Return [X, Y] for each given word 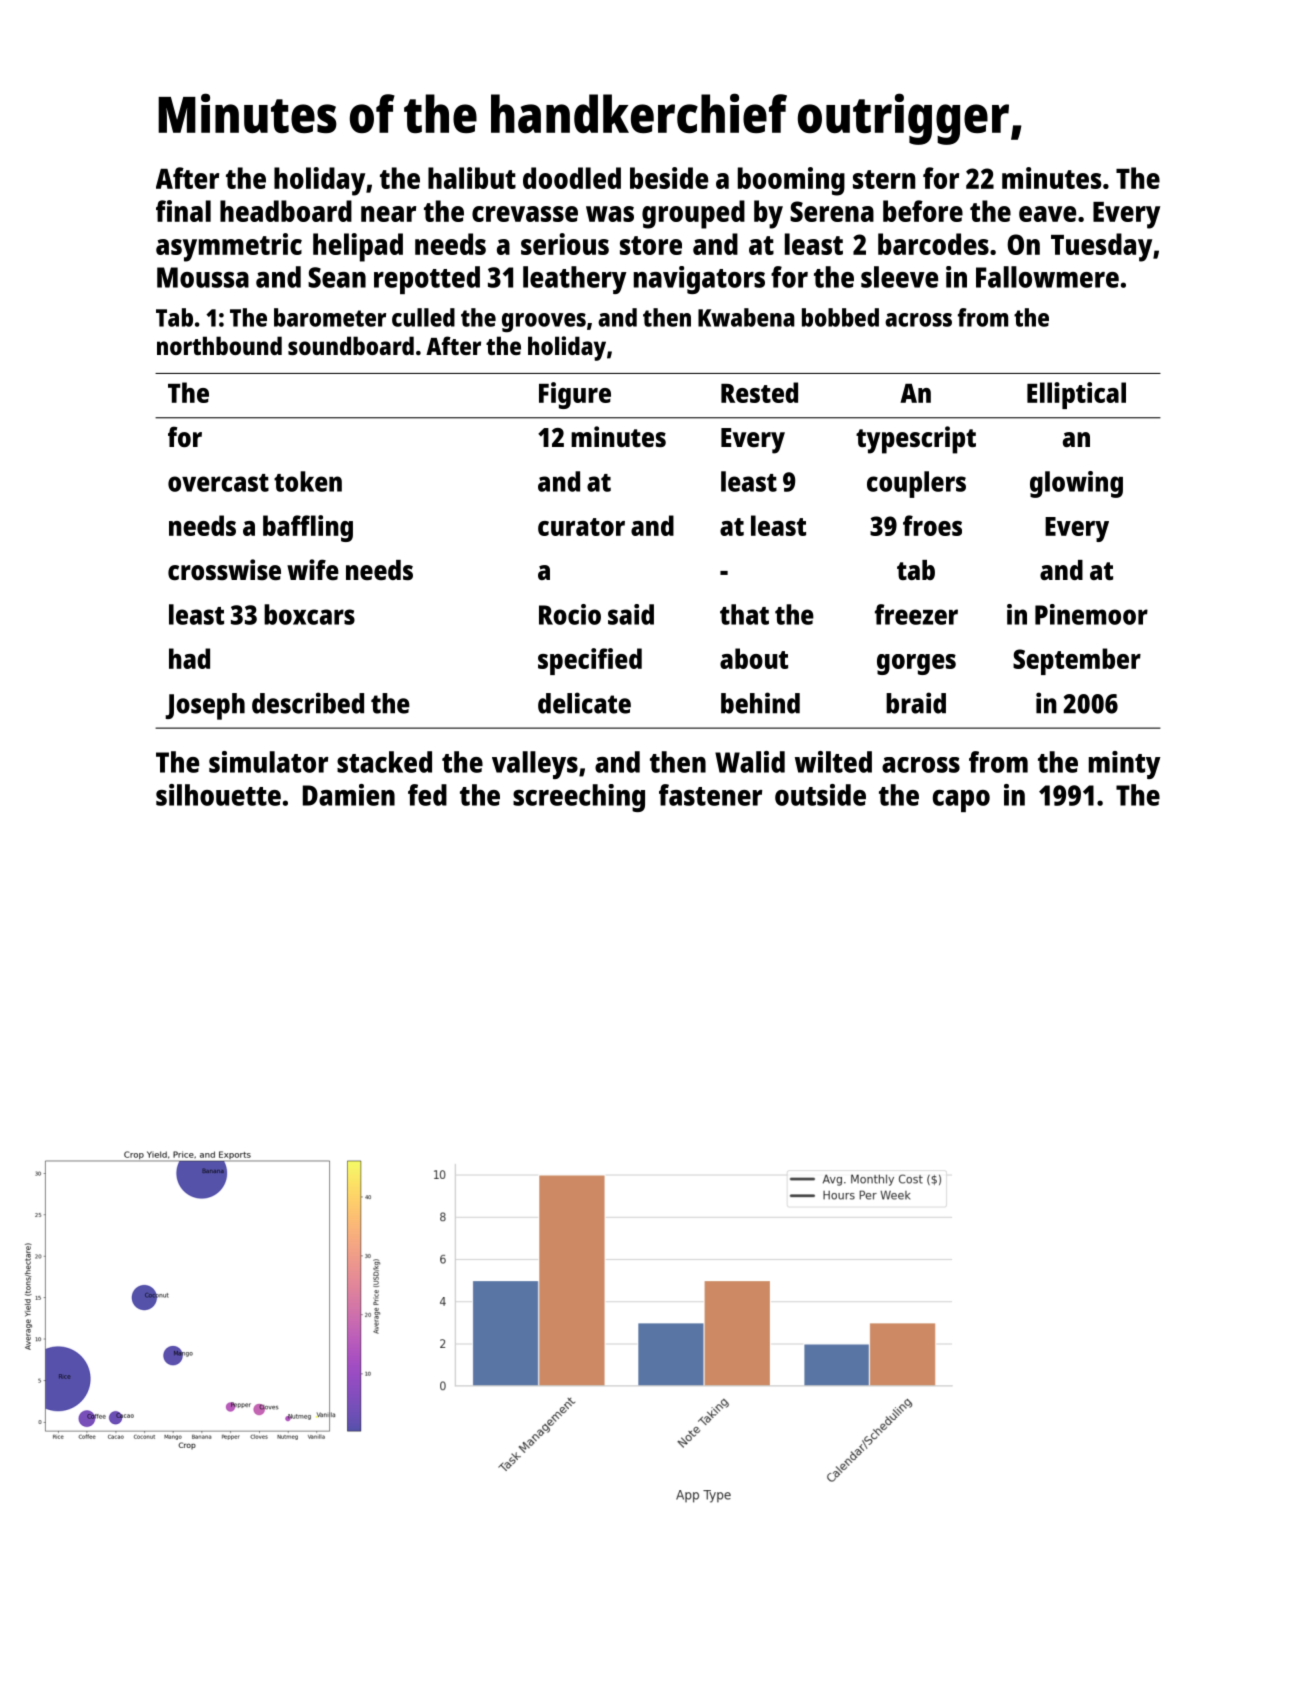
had [189, 658]
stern [884, 179]
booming [791, 181]
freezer [916, 614]
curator [581, 527]
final [183, 211]
